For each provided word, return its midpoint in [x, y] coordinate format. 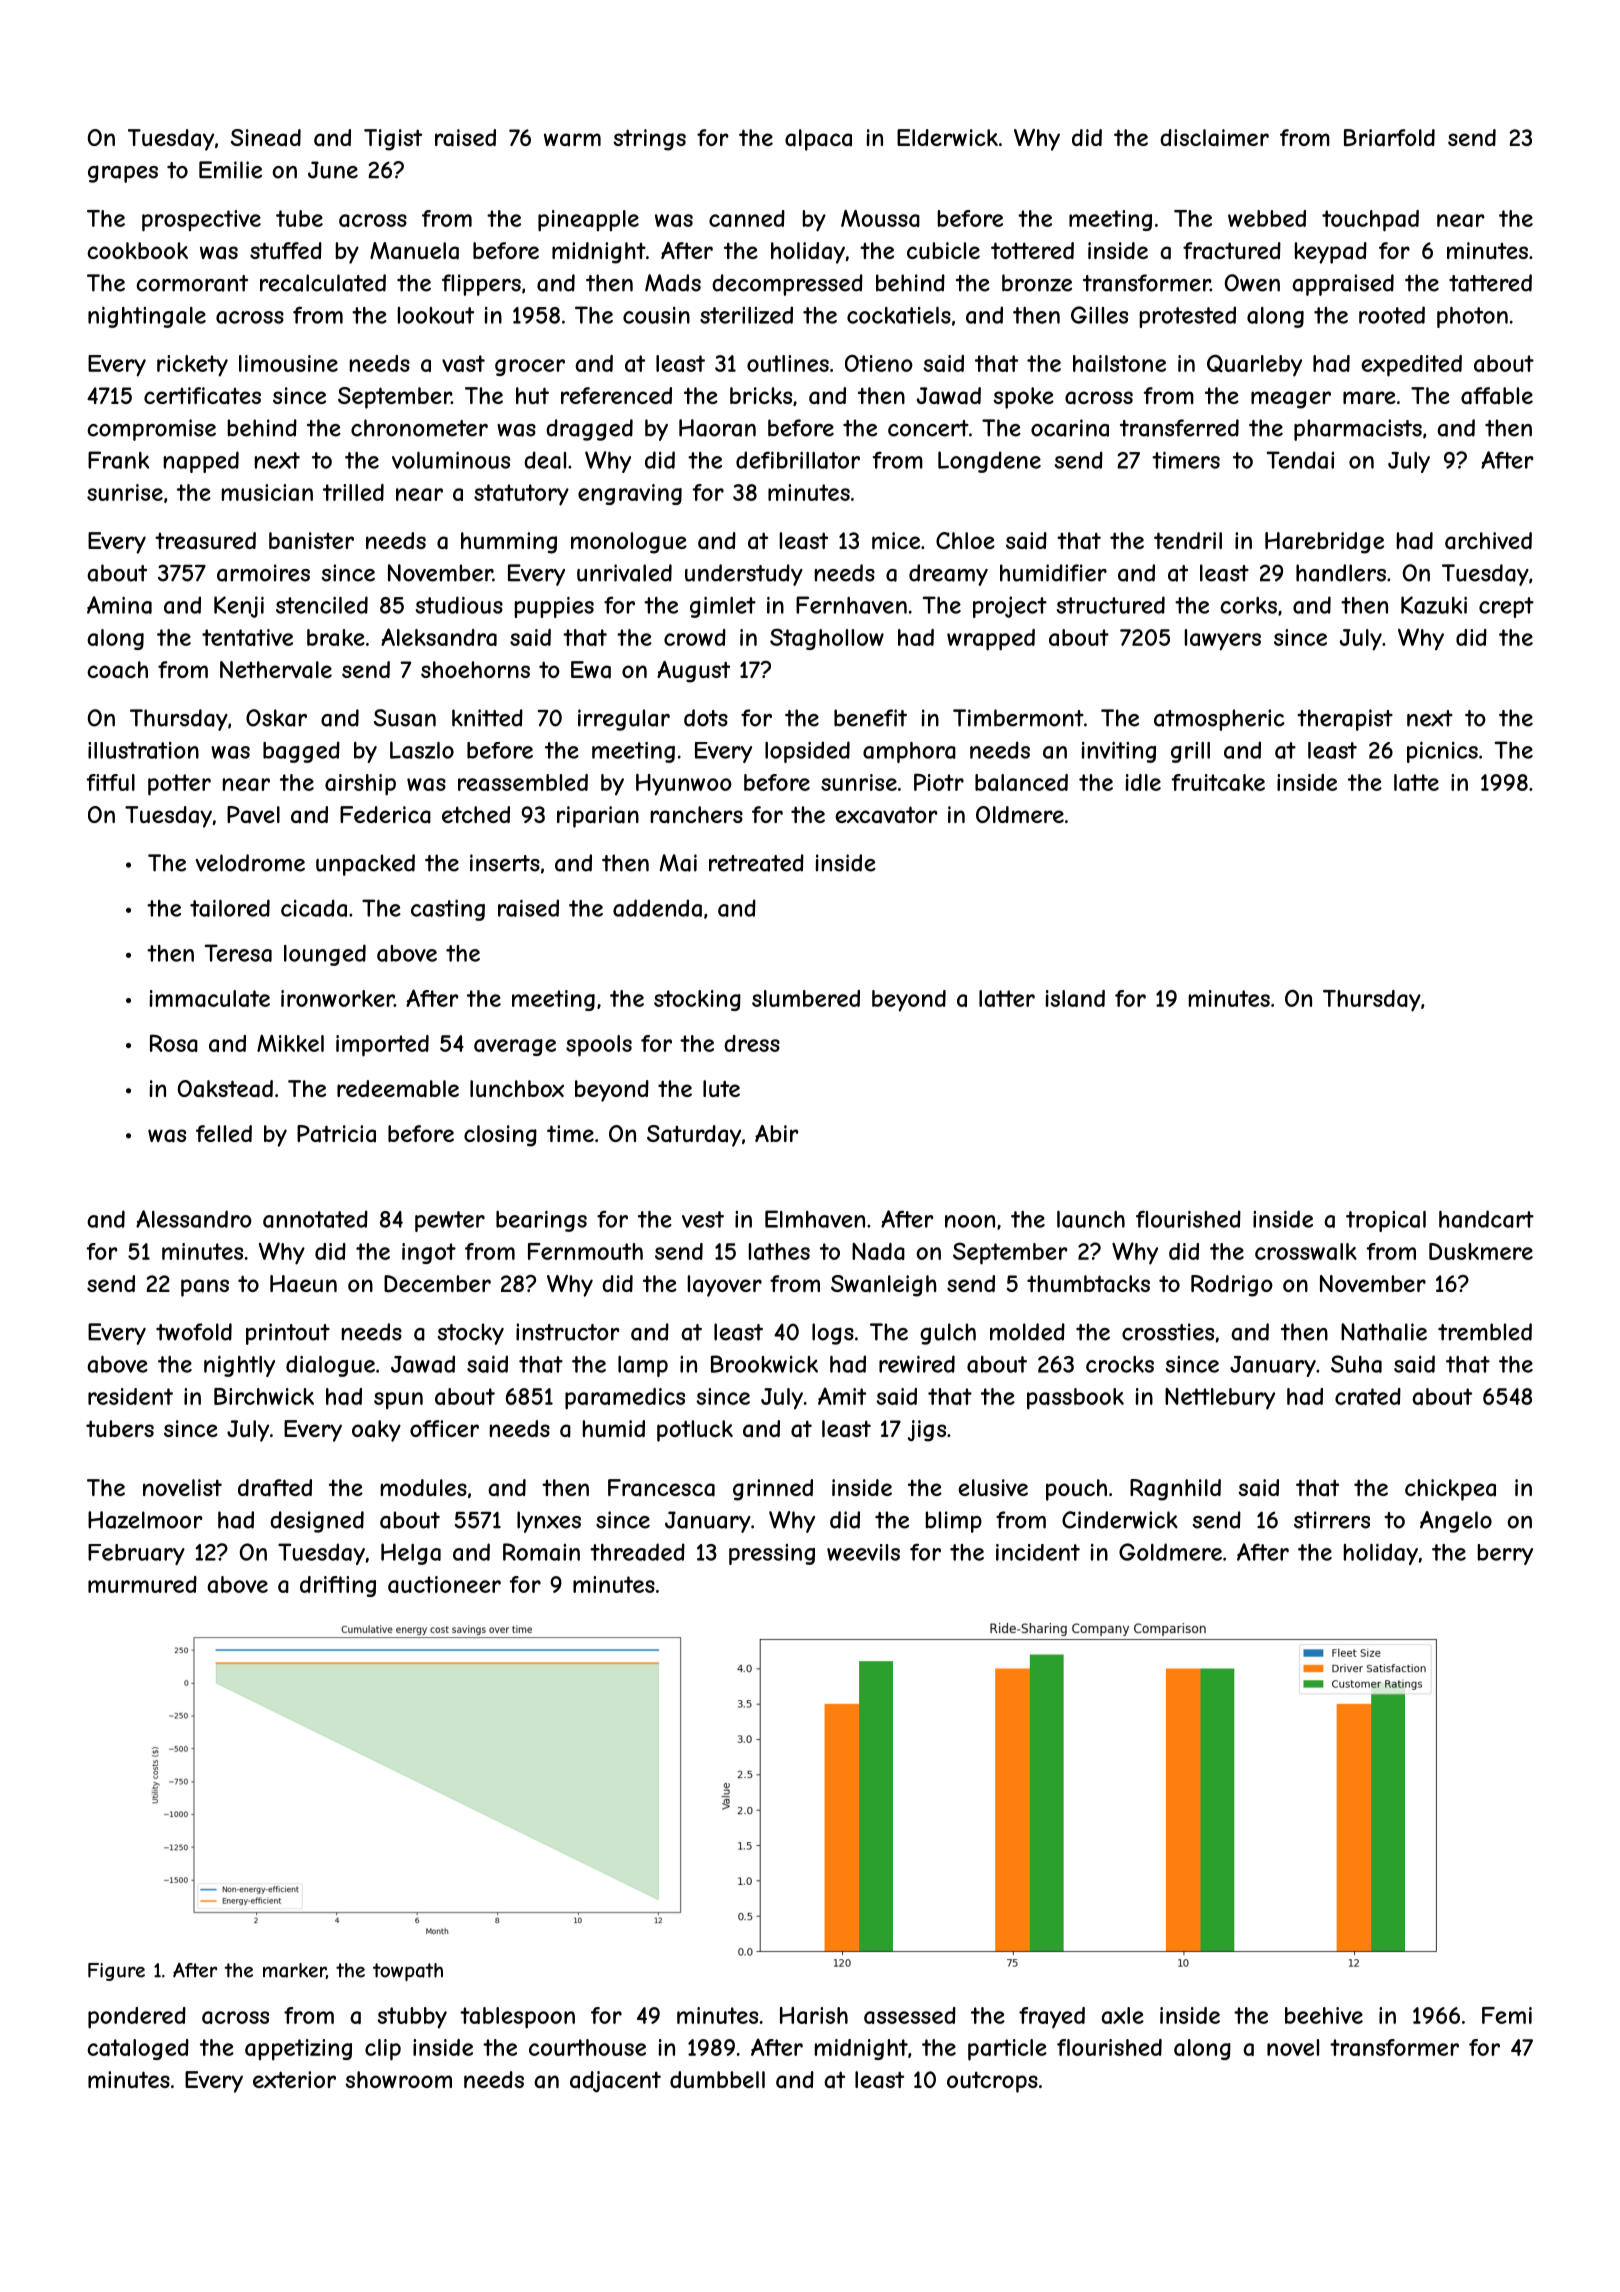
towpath [408, 1972]
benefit [870, 718]
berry [1505, 1554]
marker [294, 1971]
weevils [863, 1552]
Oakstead [225, 1089]
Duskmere [1481, 1251]
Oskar [276, 718]
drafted [275, 1488]
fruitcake [1218, 782]
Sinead [266, 138]
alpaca [818, 140]
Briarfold [1389, 138]
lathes [779, 1251]
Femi [1507, 2015]
